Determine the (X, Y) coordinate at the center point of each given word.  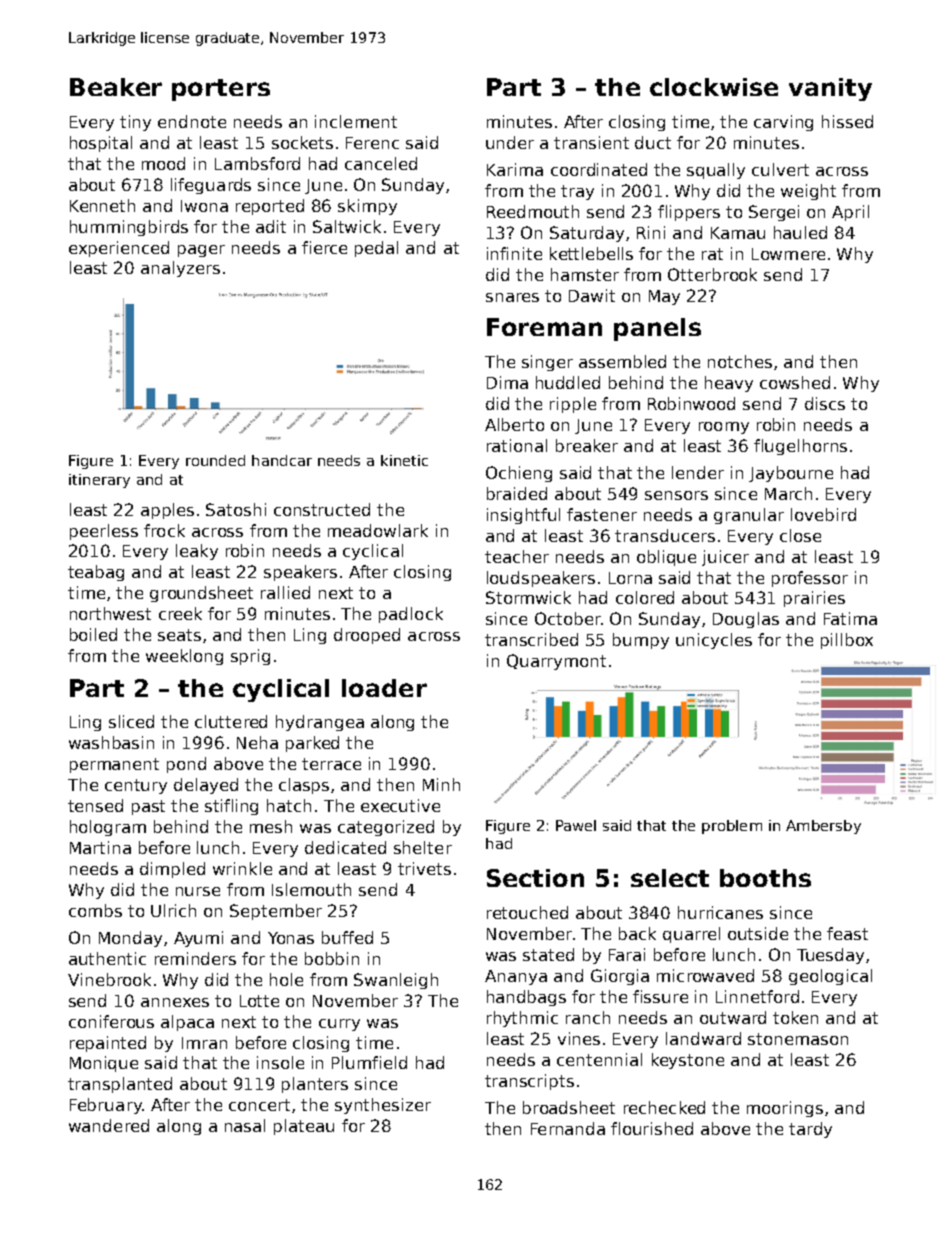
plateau (304, 1127)
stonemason (798, 1039)
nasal (245, 1125)
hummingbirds (129, 228)
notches (740, 361)
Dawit (592, 295)
